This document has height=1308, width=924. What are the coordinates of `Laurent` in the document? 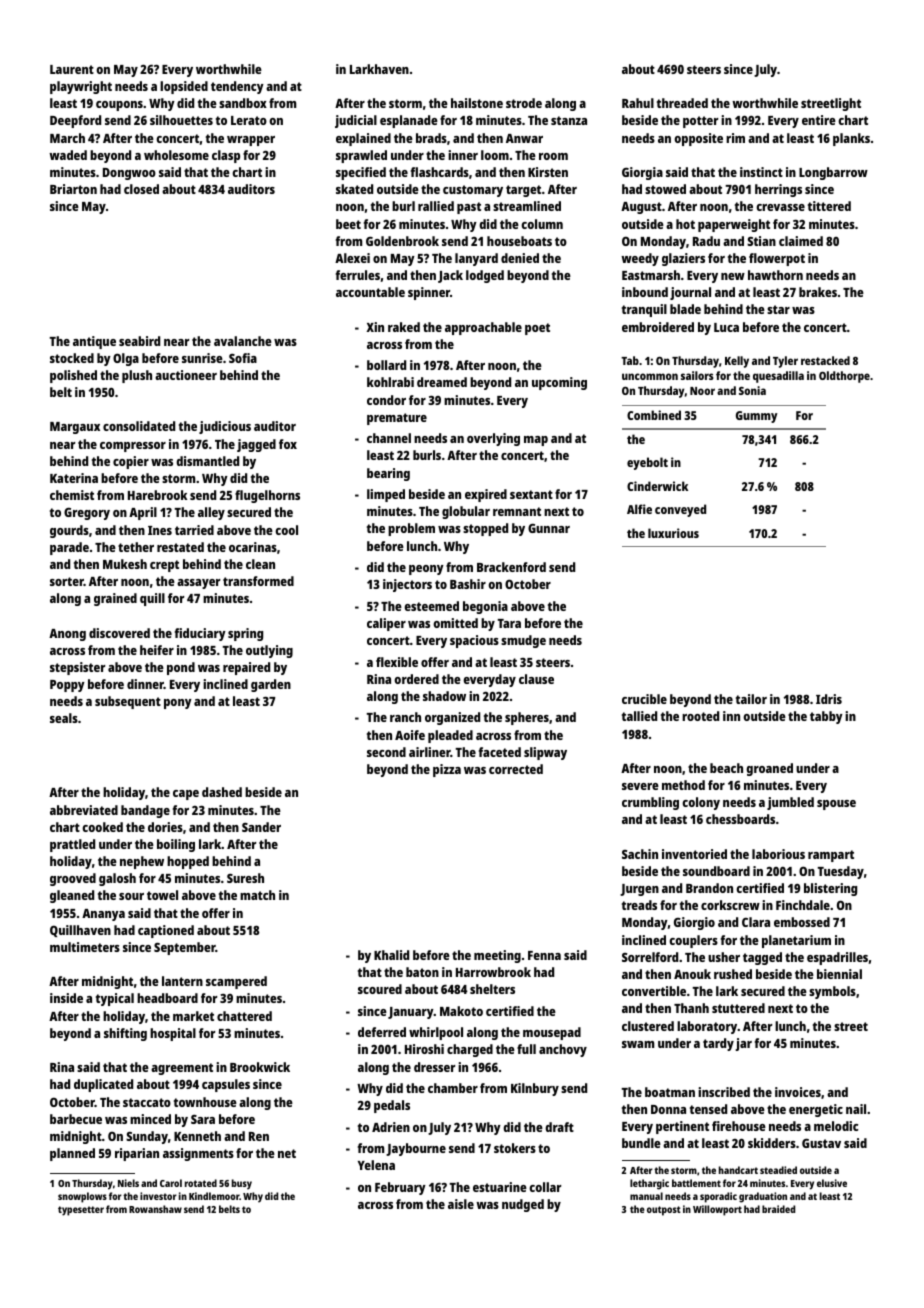 It's located at (72, 69).
